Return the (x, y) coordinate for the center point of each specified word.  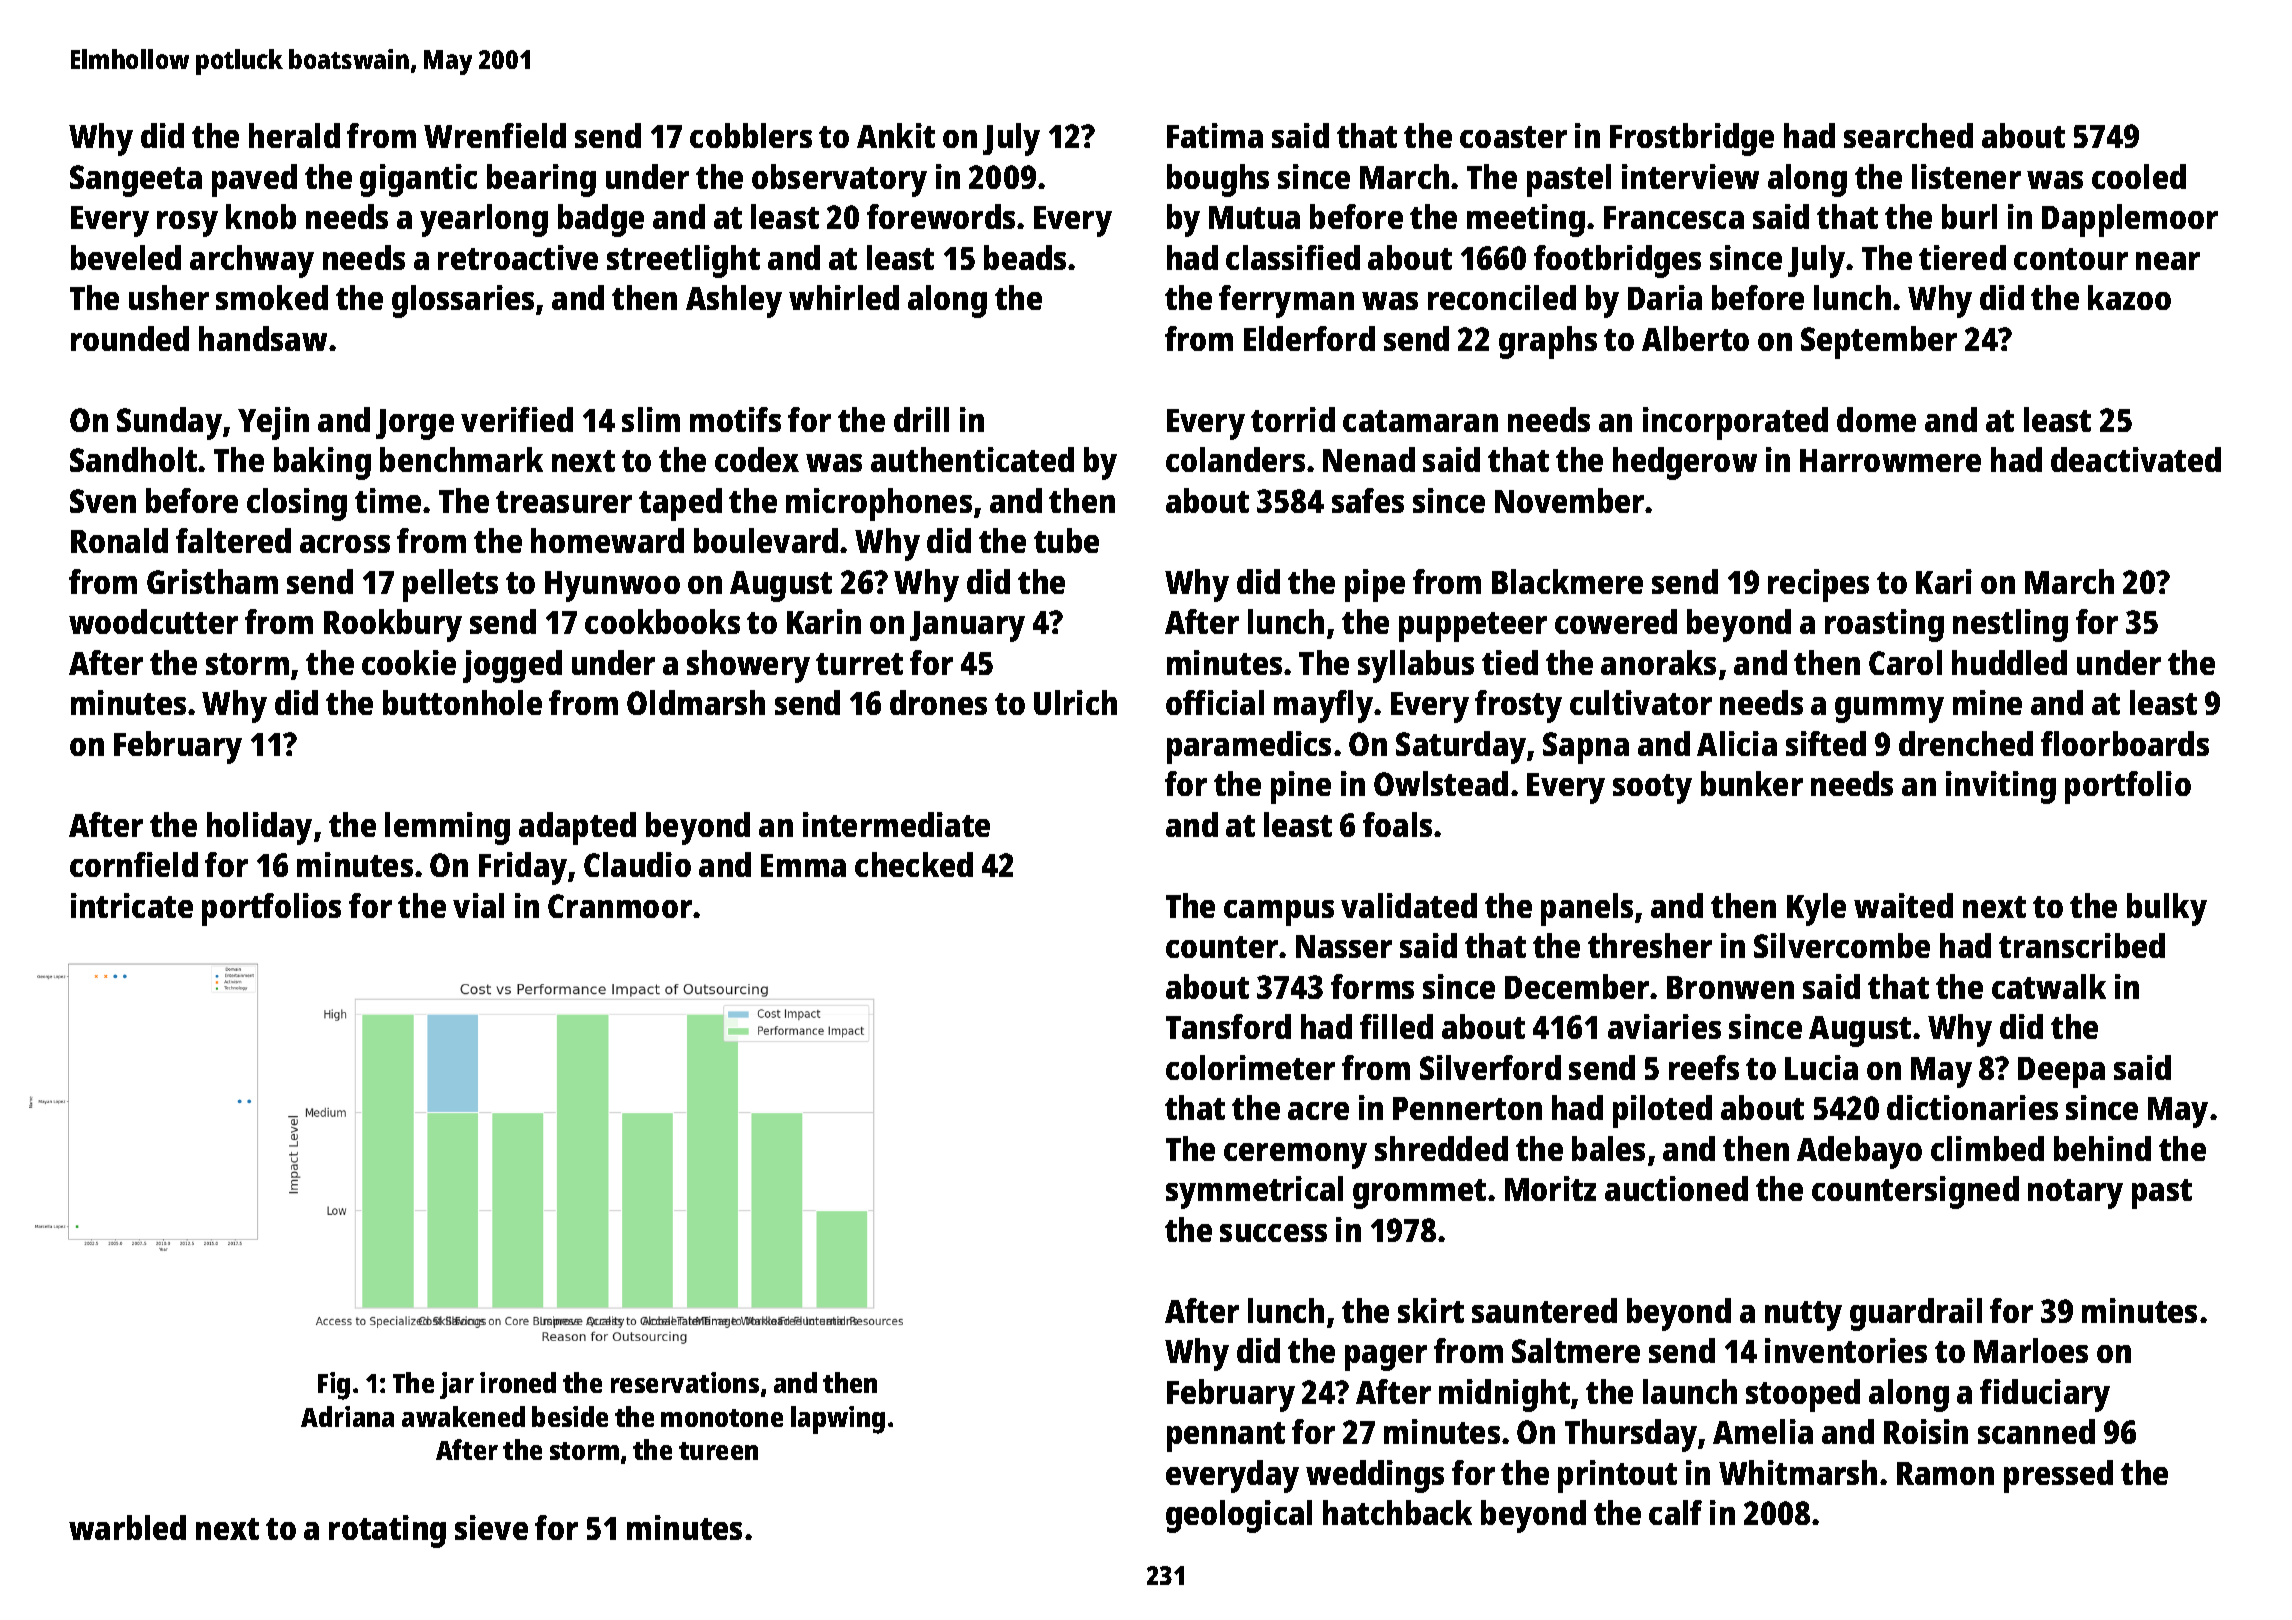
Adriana (347, 1416)
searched (1908, 135)
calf (1675, 1512)
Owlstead (1441, 783)
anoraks (1658, 662)
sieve (491, 1527)
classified (1293, 257)
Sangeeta (136, 181)
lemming (447, 828)
